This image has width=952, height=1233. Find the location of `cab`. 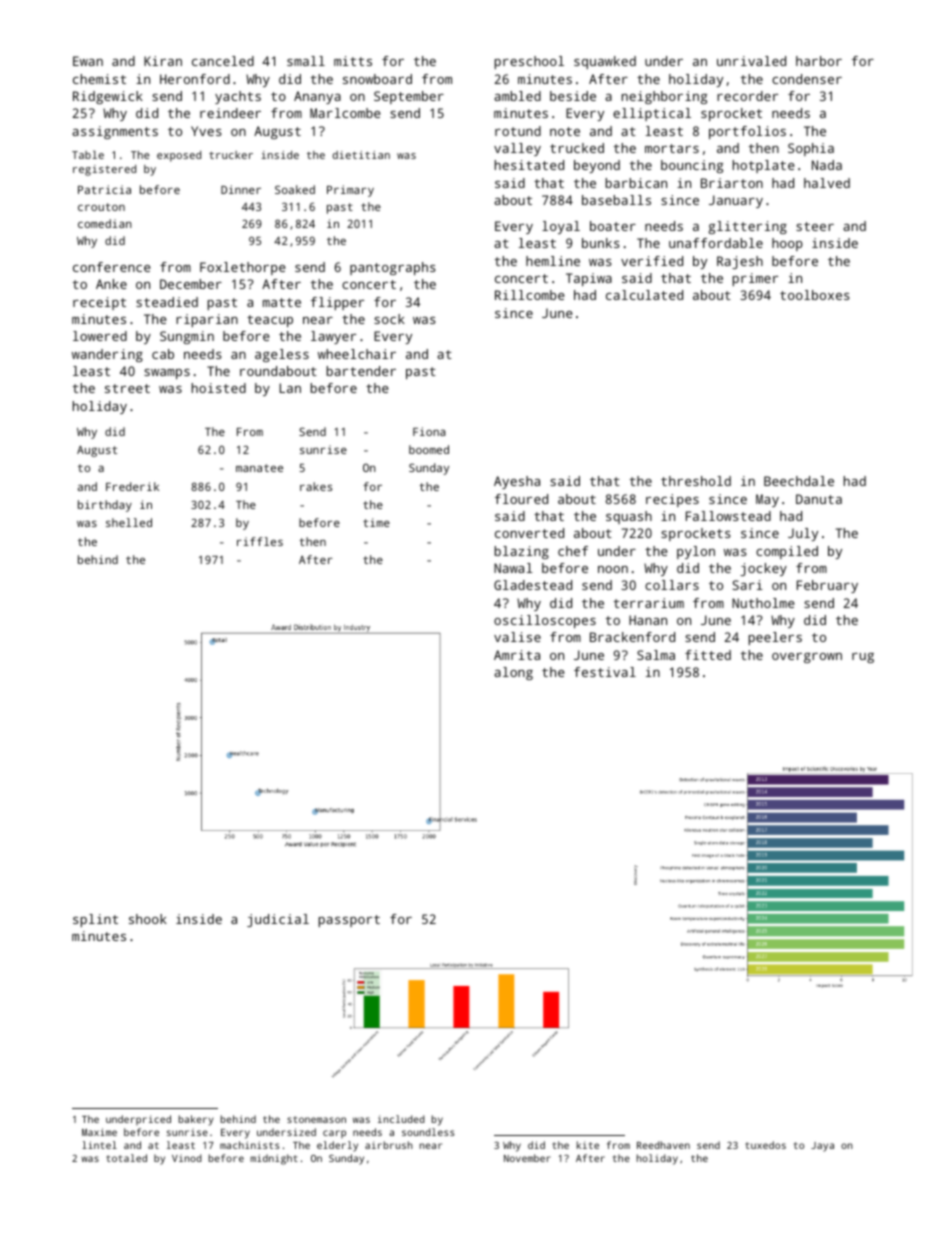

cab is located at coordinates (163, 354).
